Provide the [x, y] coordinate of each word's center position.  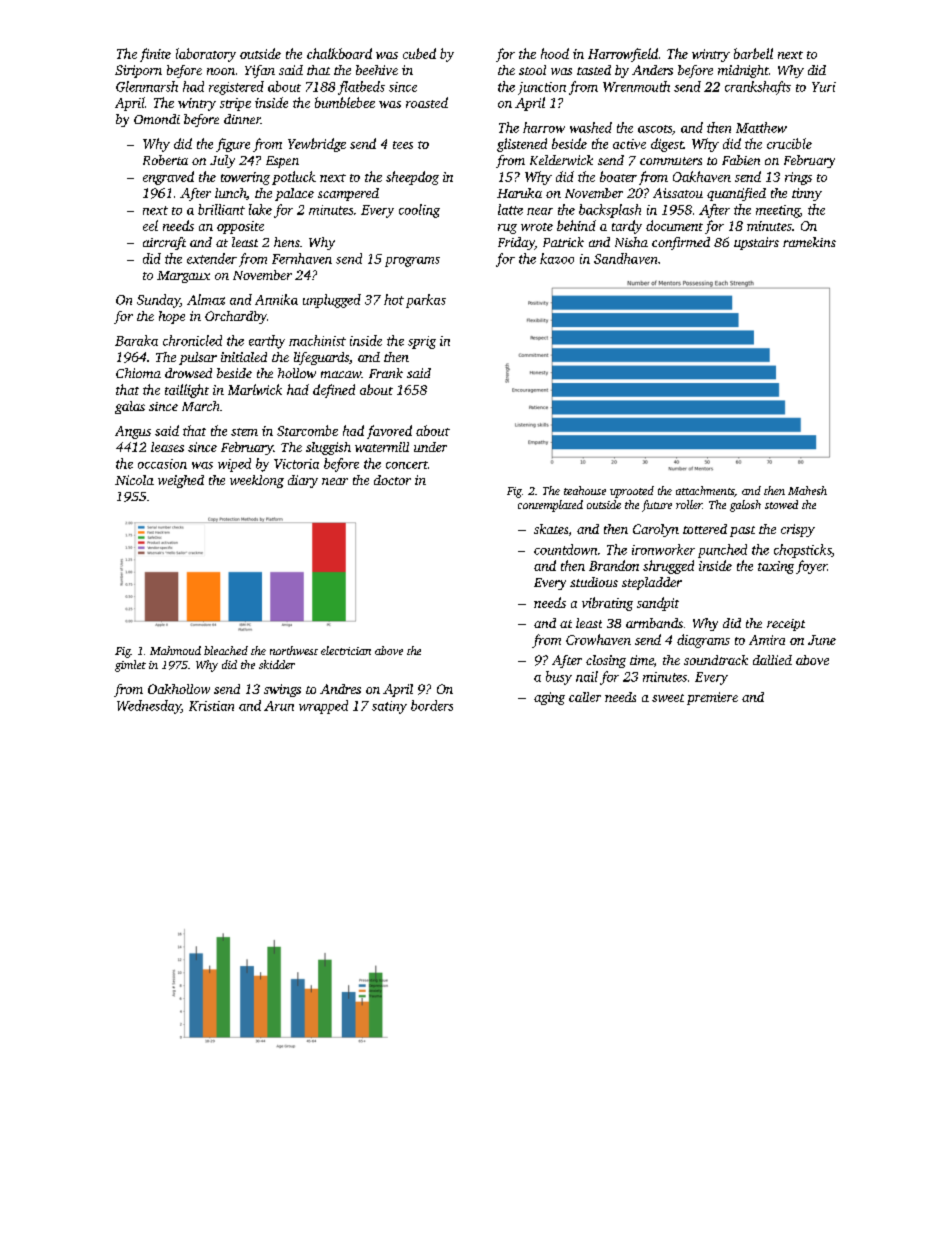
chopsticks [803, 551]
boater [618, 176]
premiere [712, 698]
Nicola [134, 480]
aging [549, 698]
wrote [537, 227]
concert [407, 465]
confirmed [681, 243]
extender [212, 258]
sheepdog [412, 178]
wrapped [323, 707]
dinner [242, 119]
